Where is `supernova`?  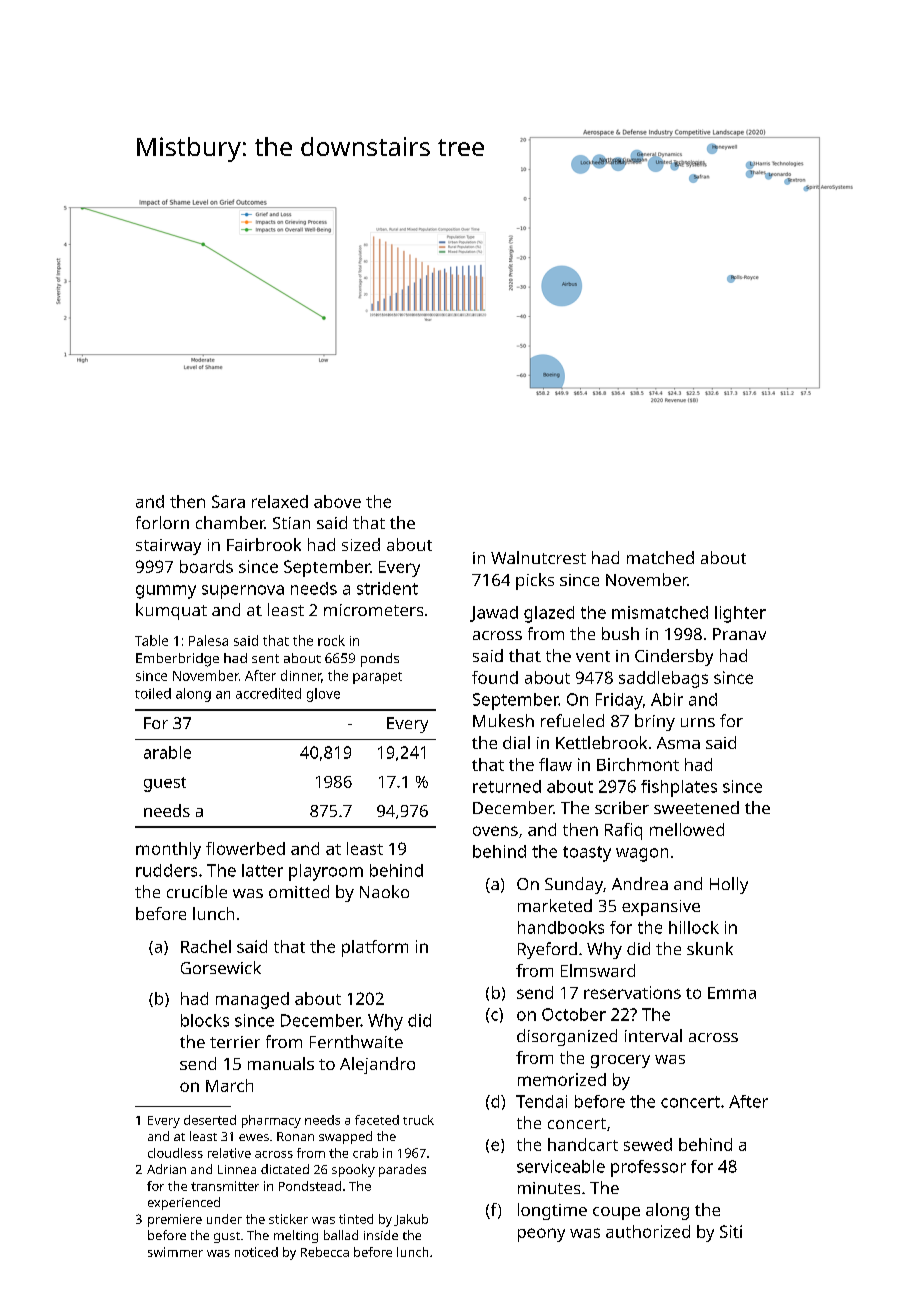 supernova is located at coordinates (243, 592).
